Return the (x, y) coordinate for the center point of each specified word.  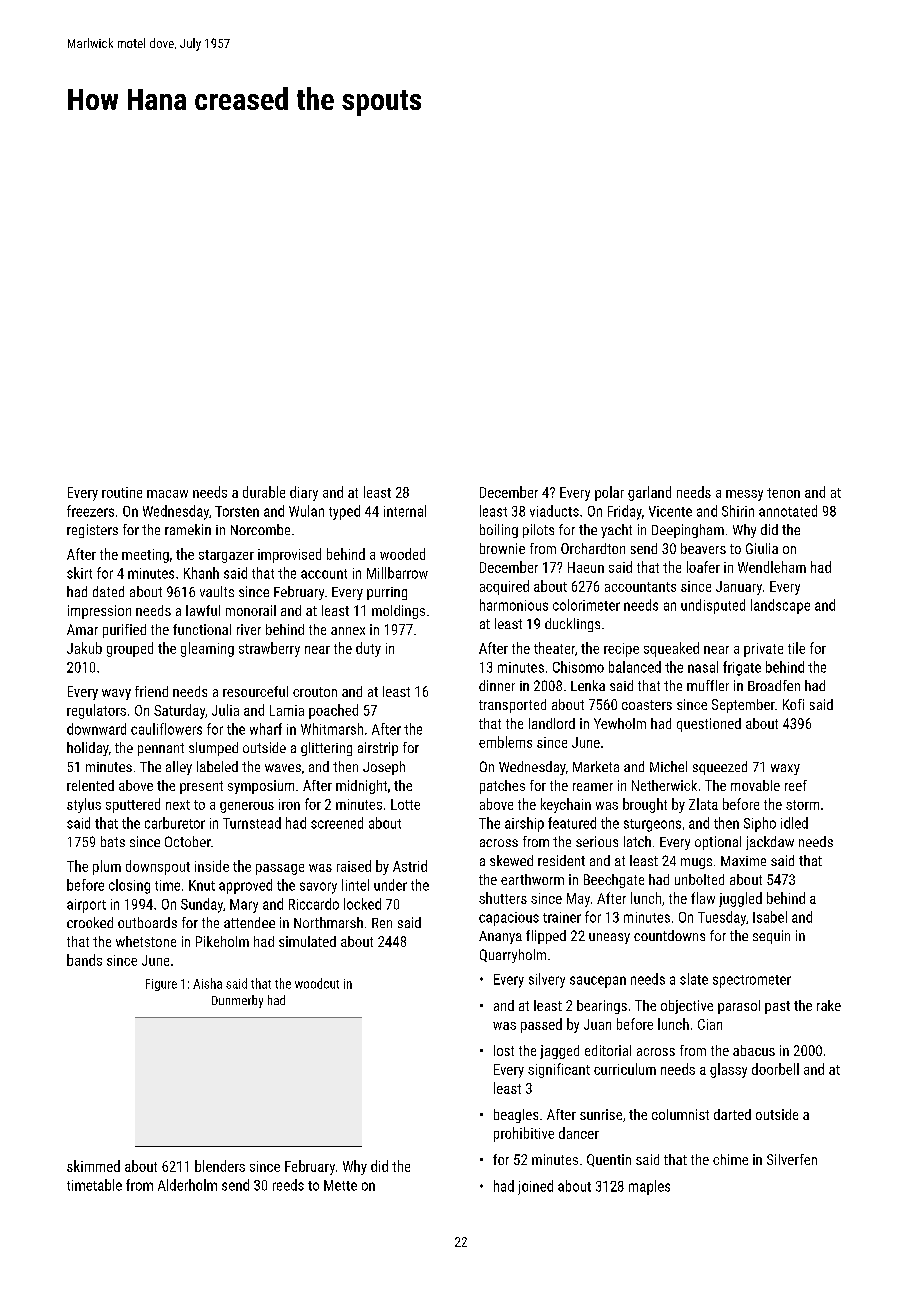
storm (802, 805)
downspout (158, 867)
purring (387, 593)
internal (405, 511)
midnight (361, 787)
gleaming (207, 649)
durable (264, 492)
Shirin (738, 511)
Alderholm (187, 1185)
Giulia (762, 548)
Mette (340, 1185)
